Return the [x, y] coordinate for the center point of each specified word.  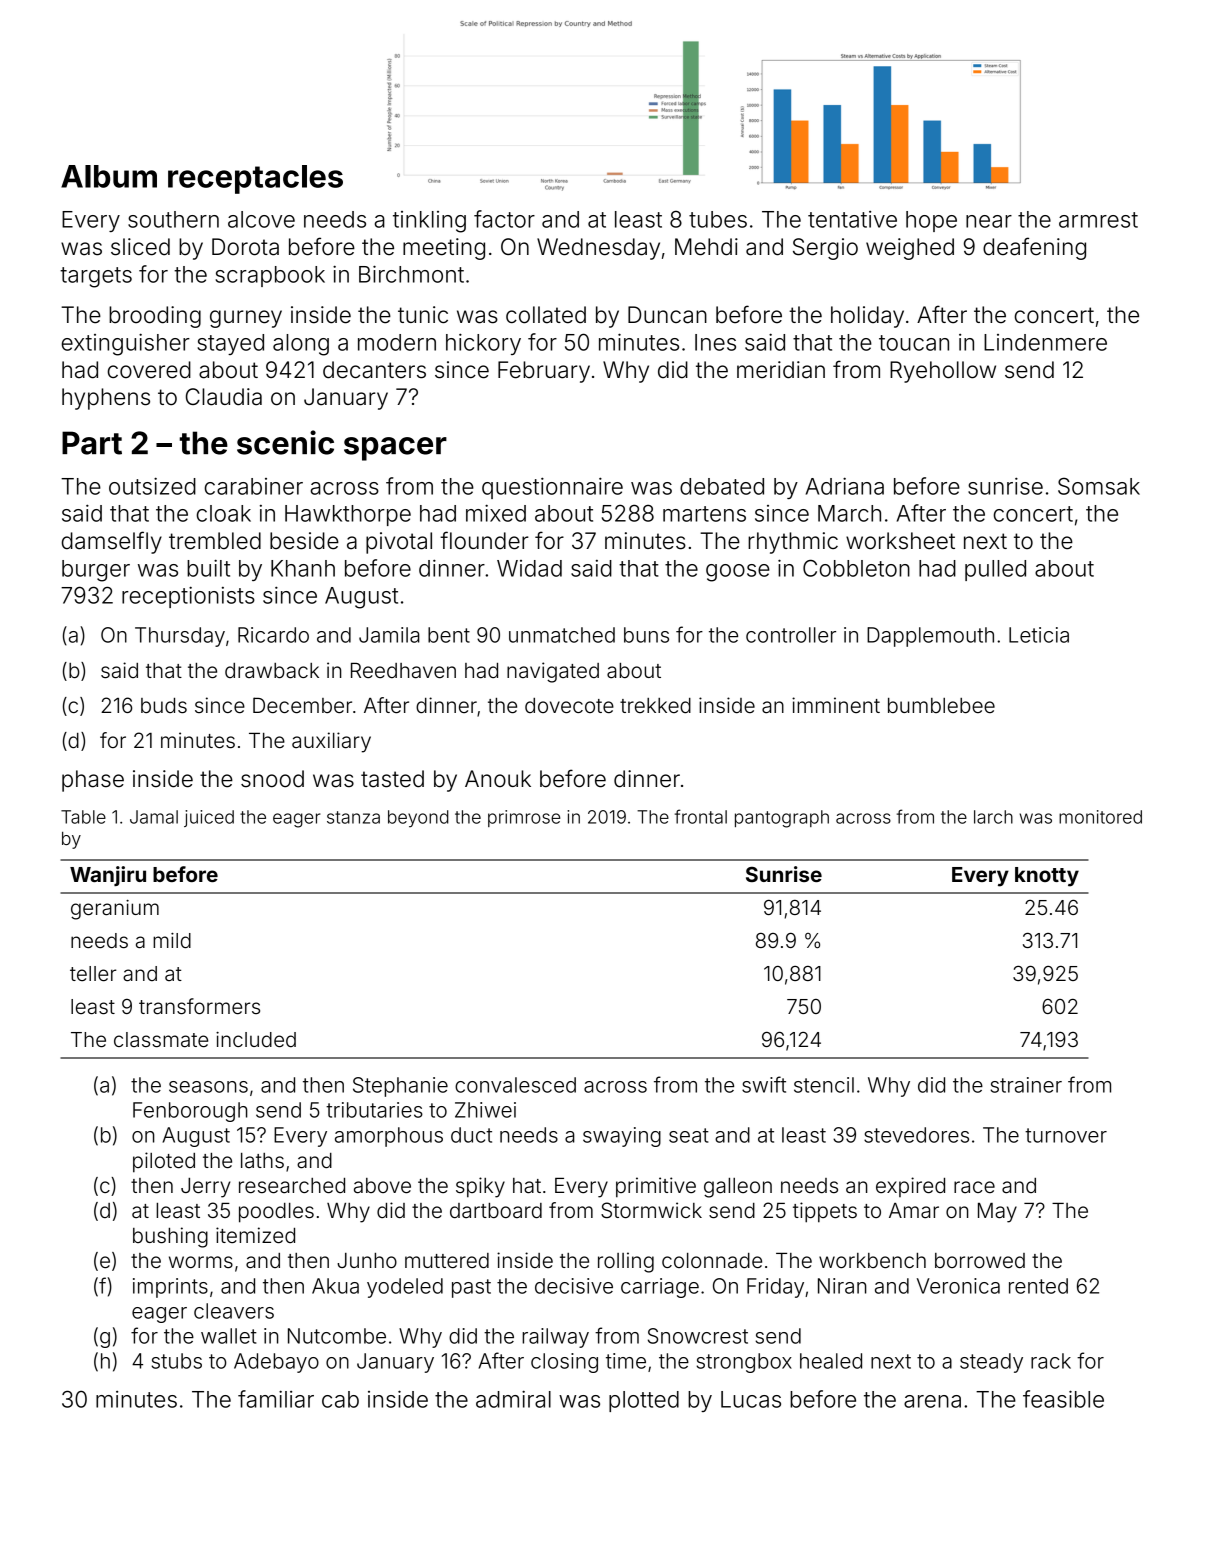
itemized [255, 1235]
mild [172, 940]
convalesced [515, 1085]
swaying [622, 1137]
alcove [261, 219]
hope [931, 221]
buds [164, 705]
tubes [718, 219]
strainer [1026, 1085]
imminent [836, 705]
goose [738, 573]
